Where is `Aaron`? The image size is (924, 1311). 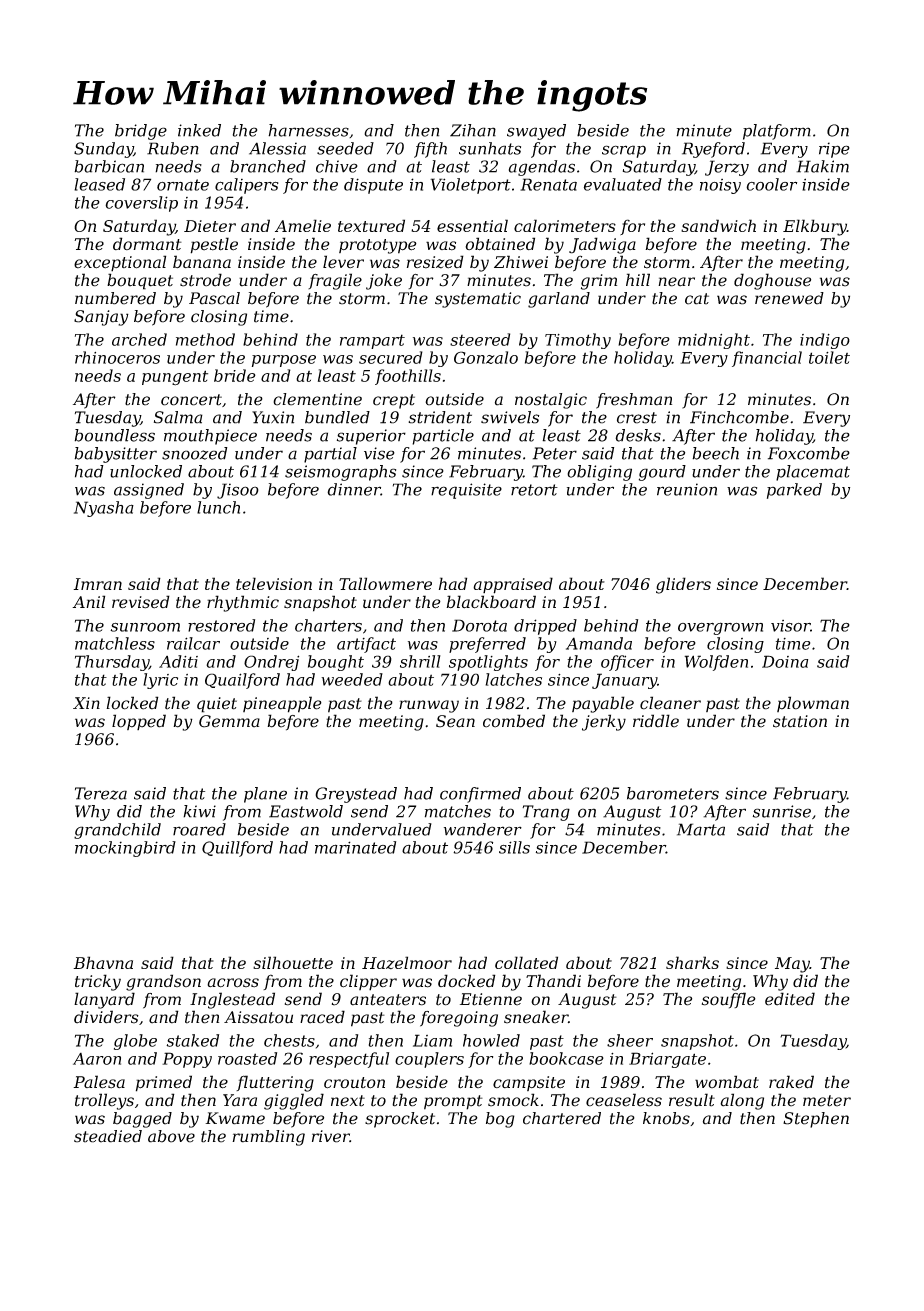 Aaron is located at coordinates (97, 1059).
